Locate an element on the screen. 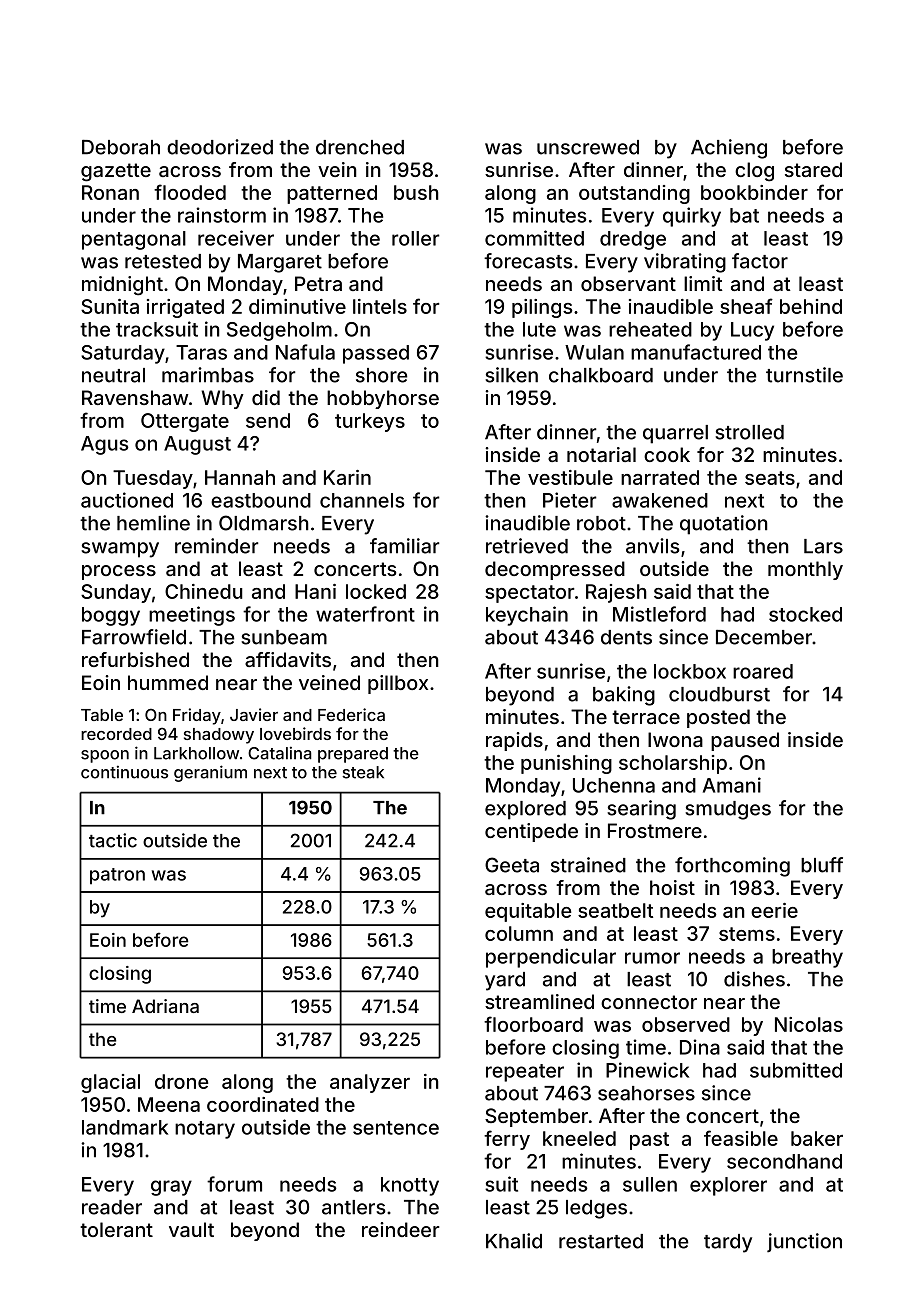  spectator is located at coordinates (530, 594).
